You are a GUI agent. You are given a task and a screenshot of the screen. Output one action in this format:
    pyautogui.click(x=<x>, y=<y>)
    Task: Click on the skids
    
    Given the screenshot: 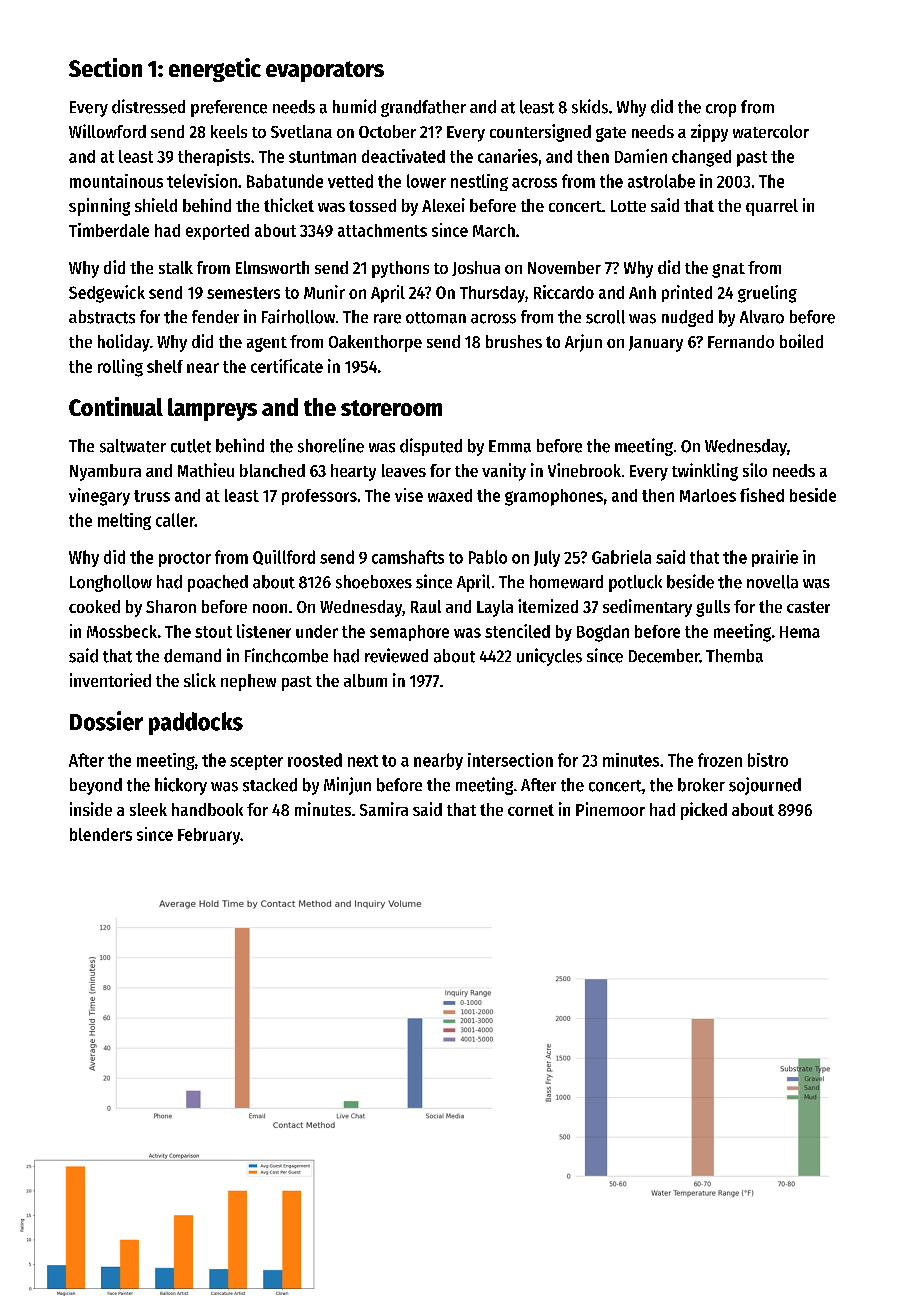 What is the action you would take?
    pyautogui.click(x=590, y=106)
